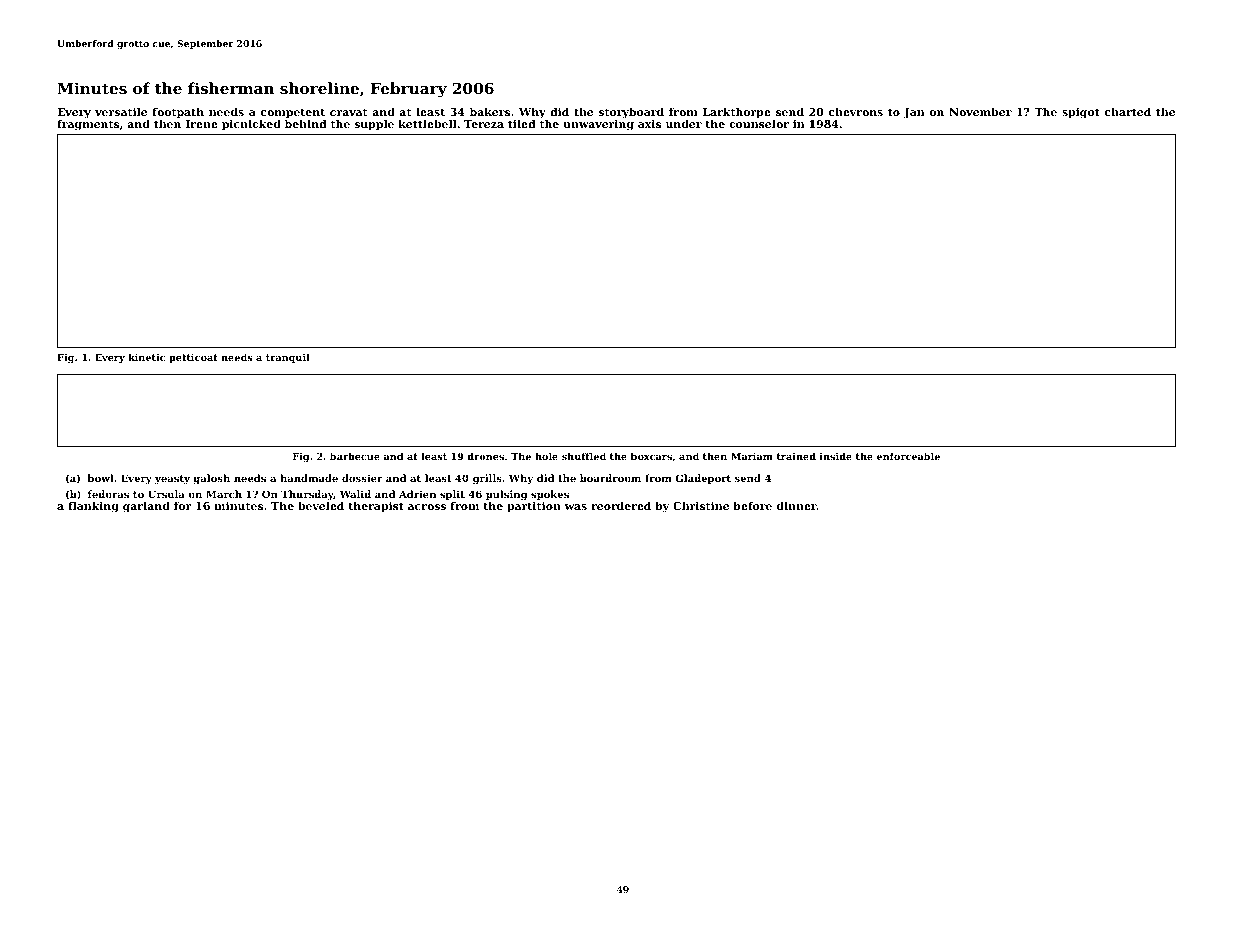 This screenshot has height=952, width=1233. I want to click on charted, so click(1128, 111).
